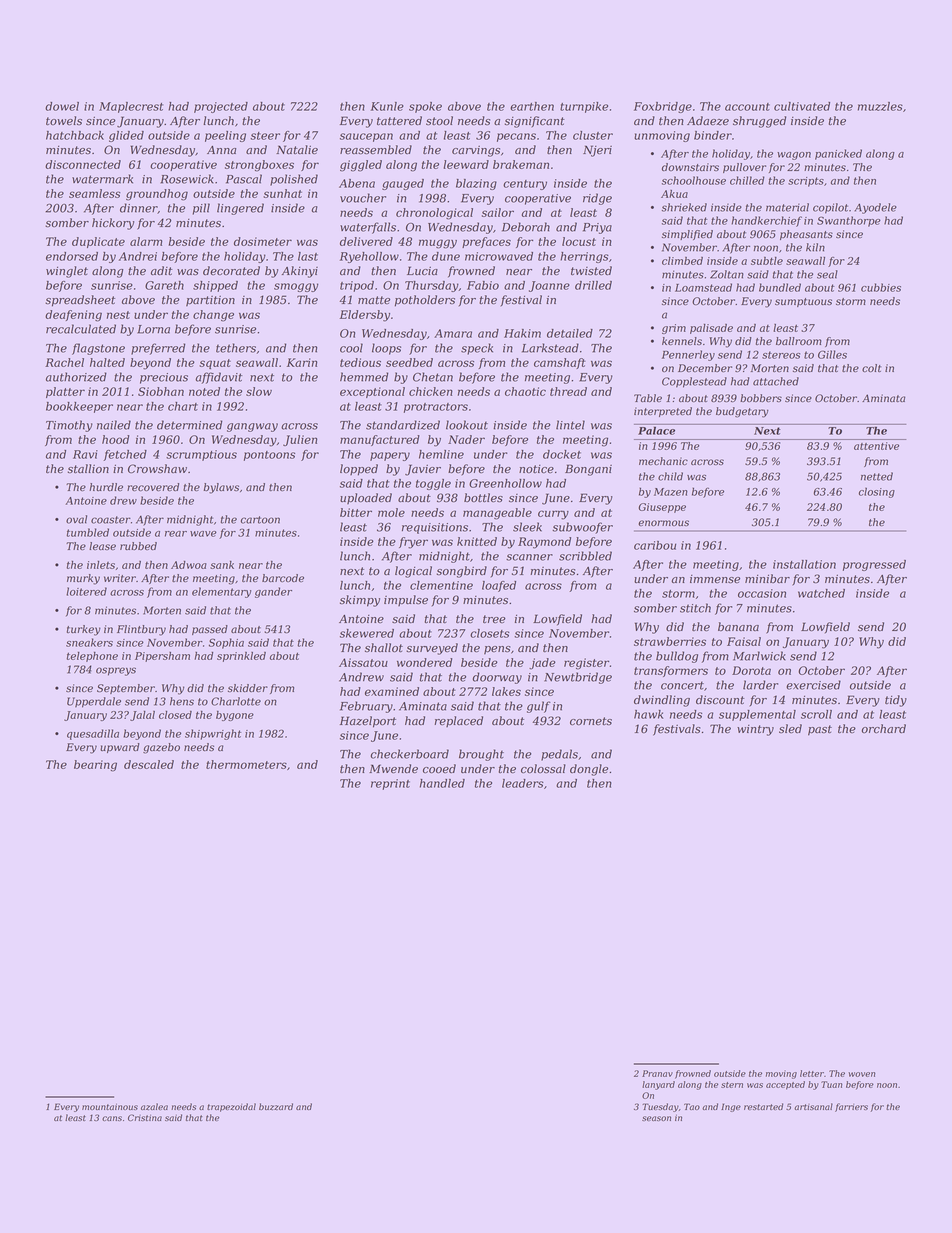 The width and height of the image is (952, 1233). Describe the element at coordinates (747, 107) in the image. I see `account` at that location.
